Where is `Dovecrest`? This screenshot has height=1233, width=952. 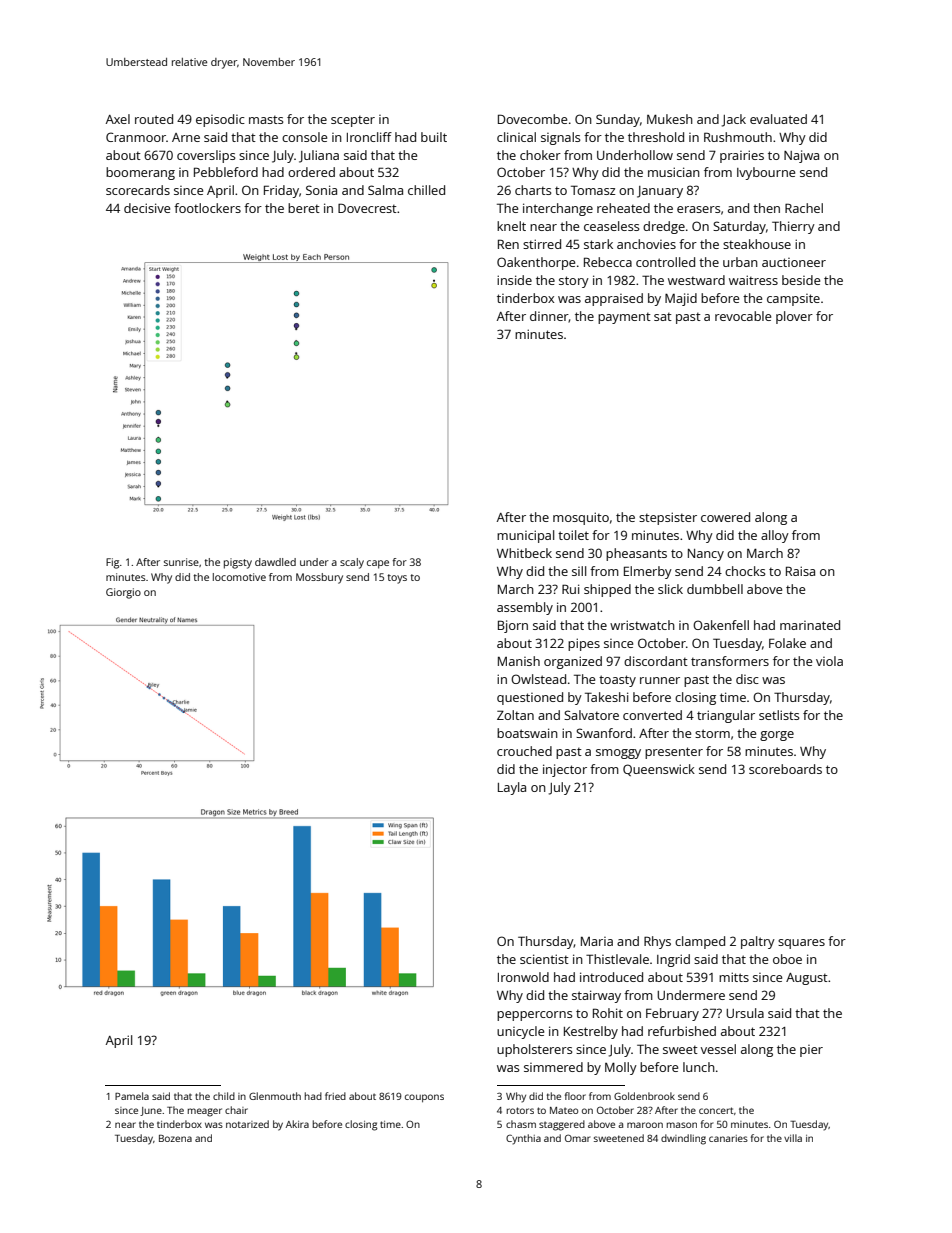
Dovecrest is located at coordinates (367, 208).
